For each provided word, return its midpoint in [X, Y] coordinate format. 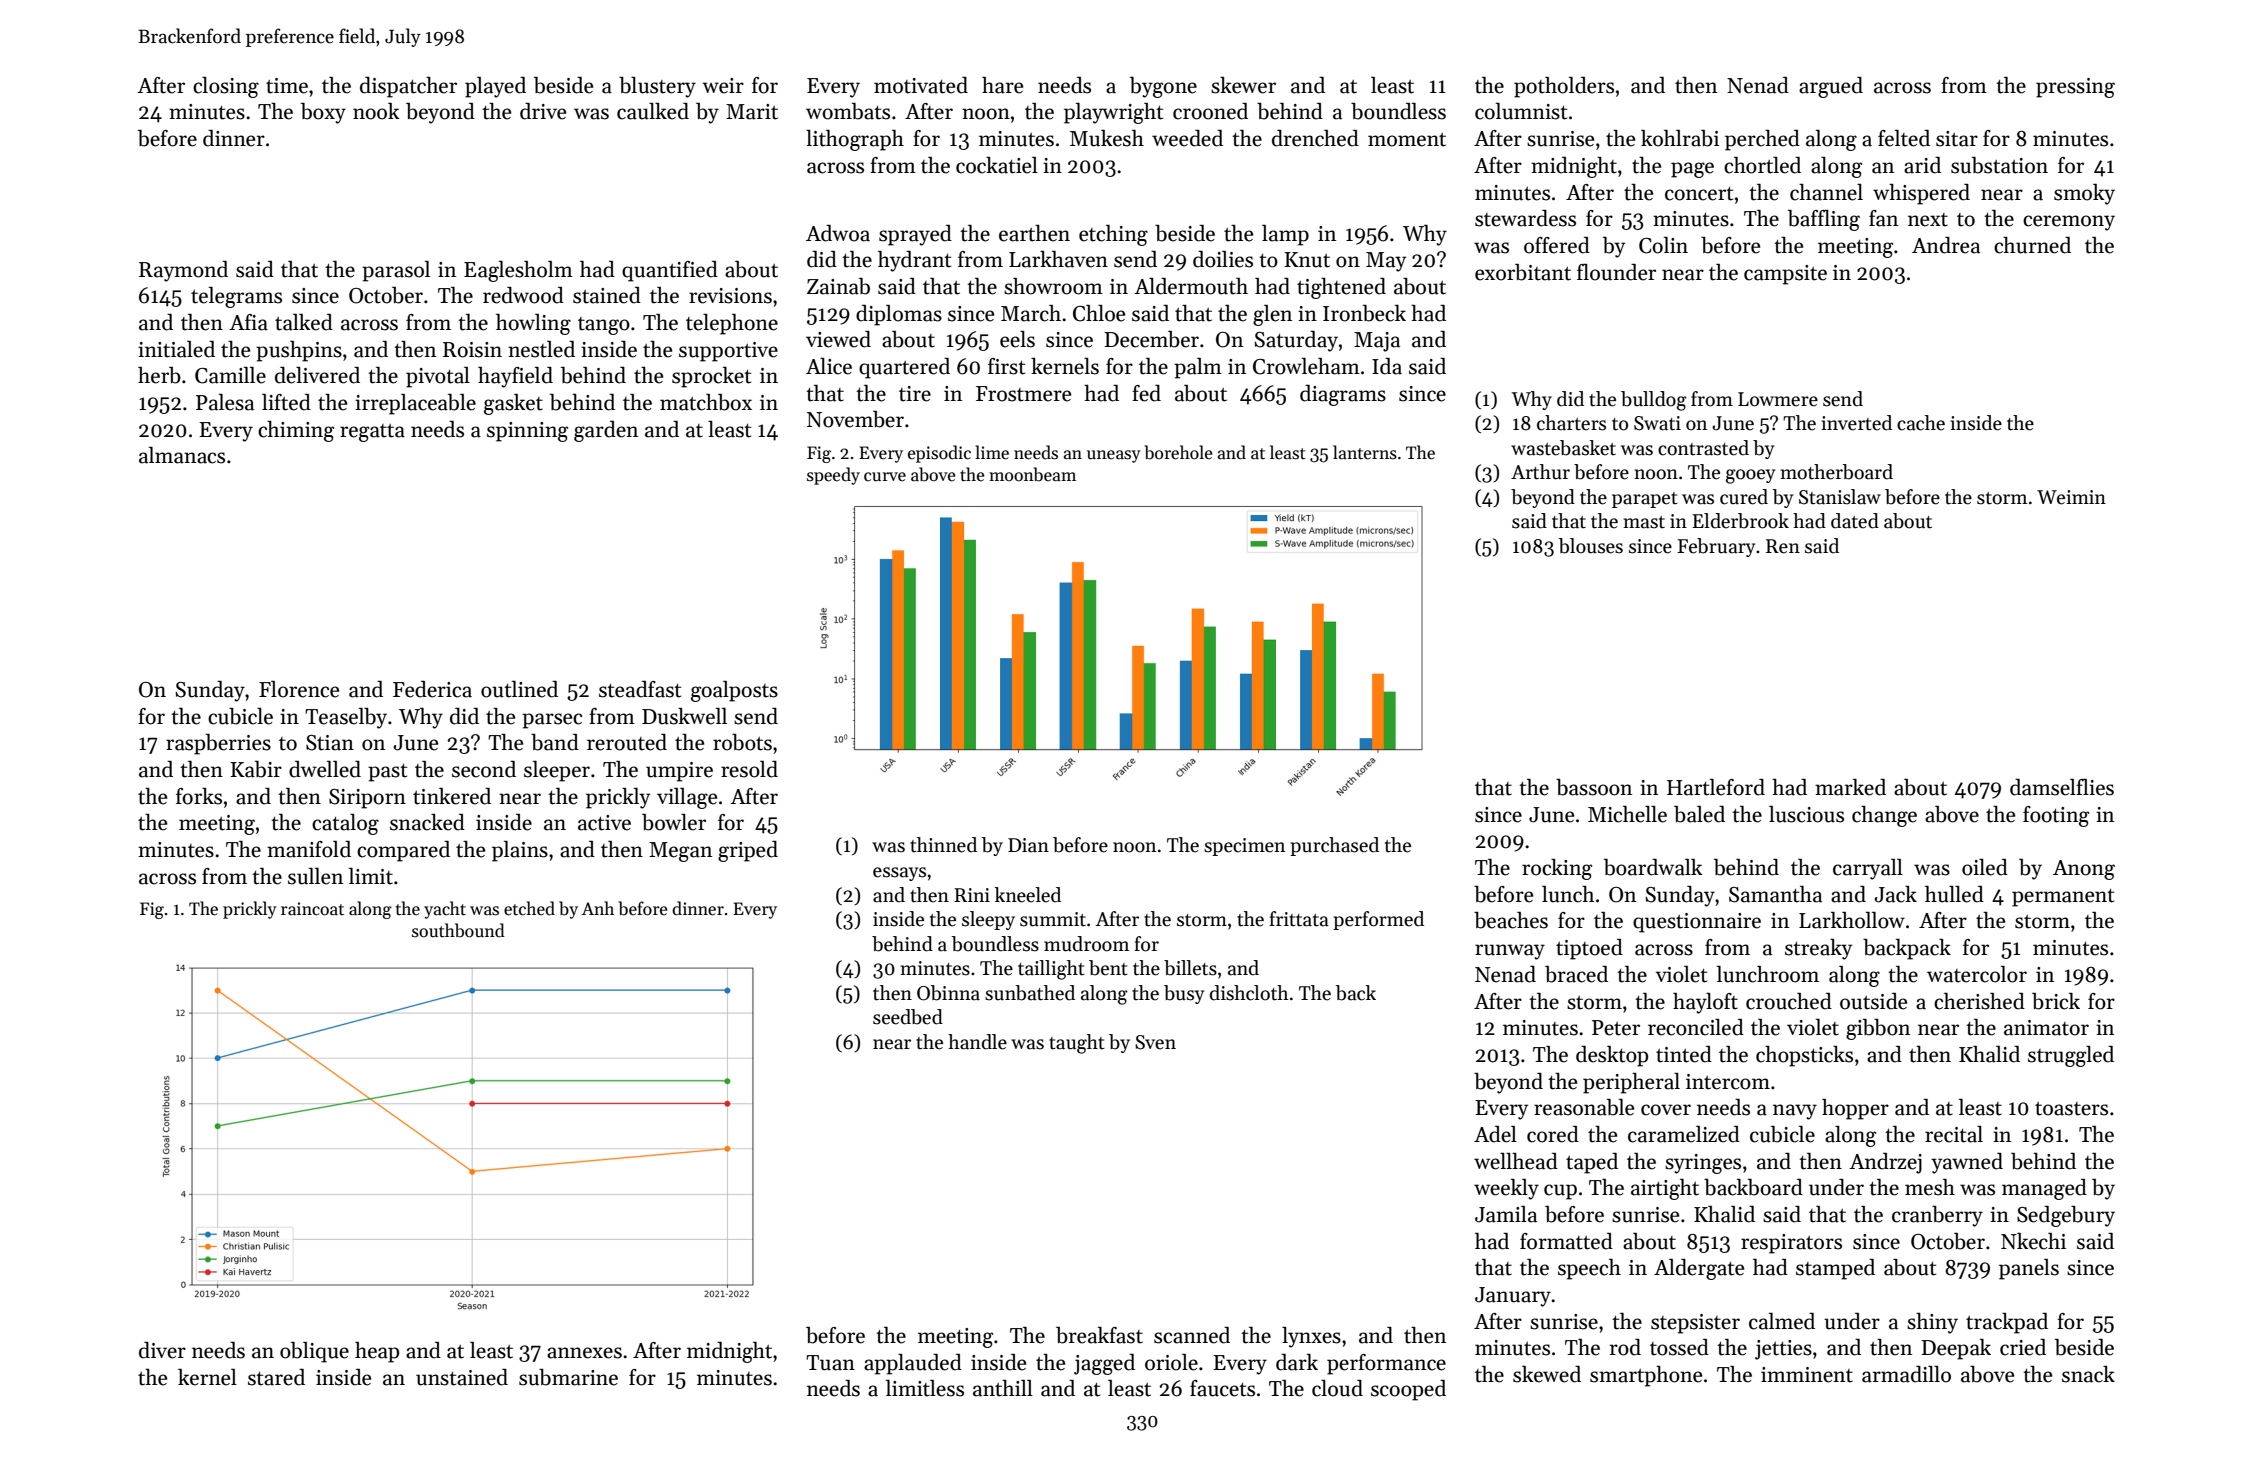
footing [2056, 816]
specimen [1244, 847]
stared [276, 1377]
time [287, 86]
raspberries [218, 744]
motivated [921, 85]
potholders [1564, 87]
